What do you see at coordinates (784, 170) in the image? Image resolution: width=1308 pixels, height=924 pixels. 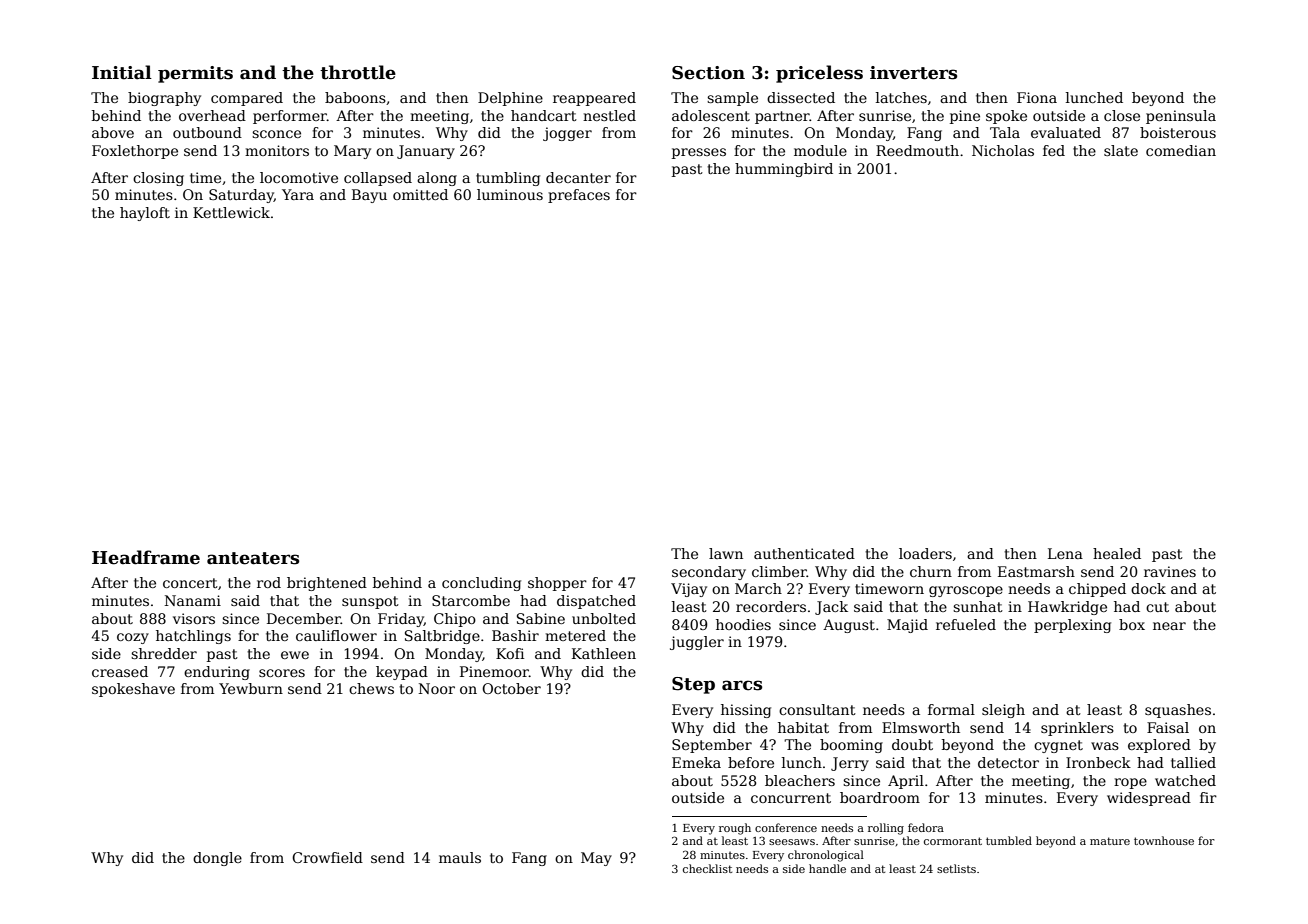 I see `hummingbird` at bounding box center [784, 170].
